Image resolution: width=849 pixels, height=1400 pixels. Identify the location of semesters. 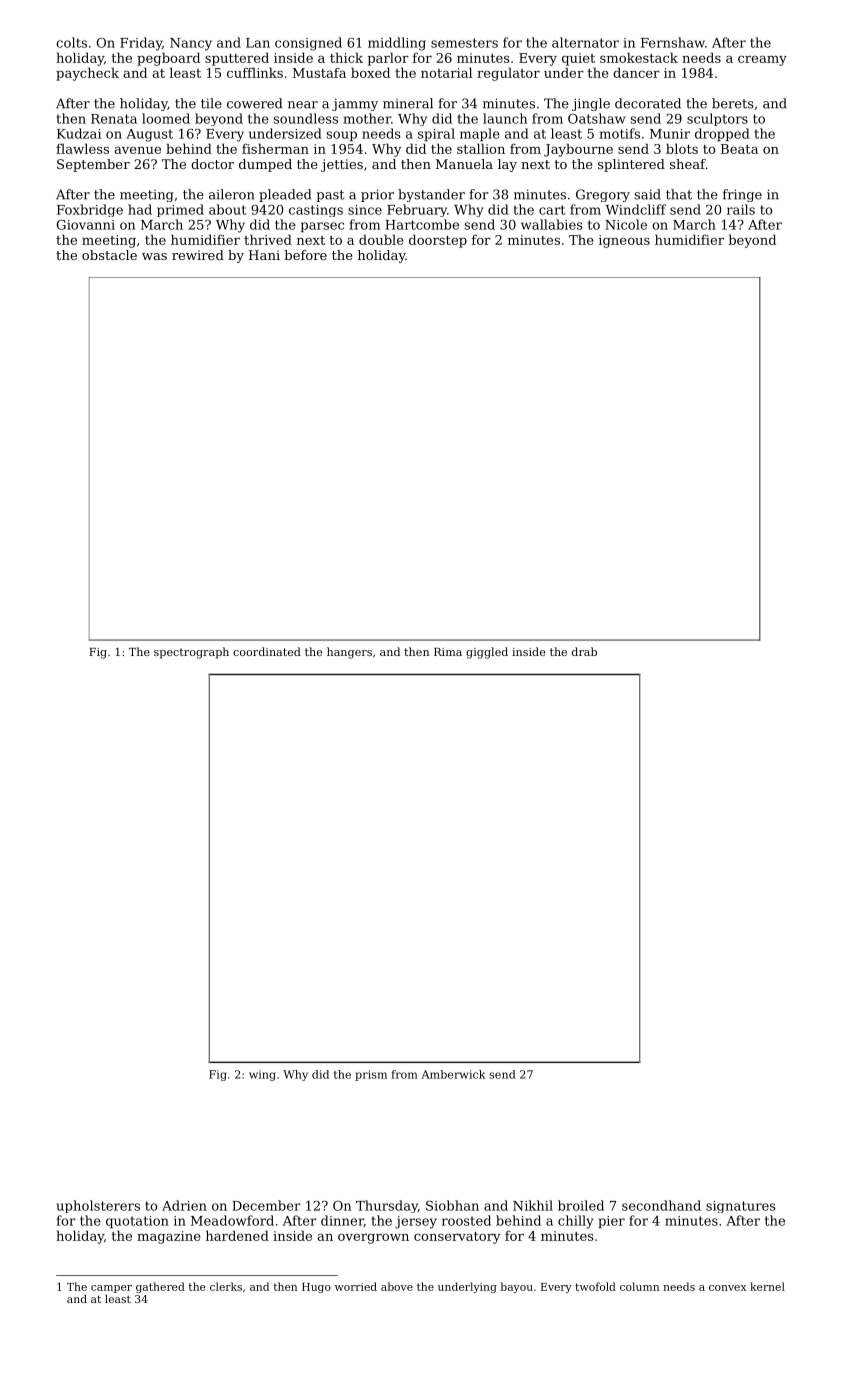
(464, 43).
